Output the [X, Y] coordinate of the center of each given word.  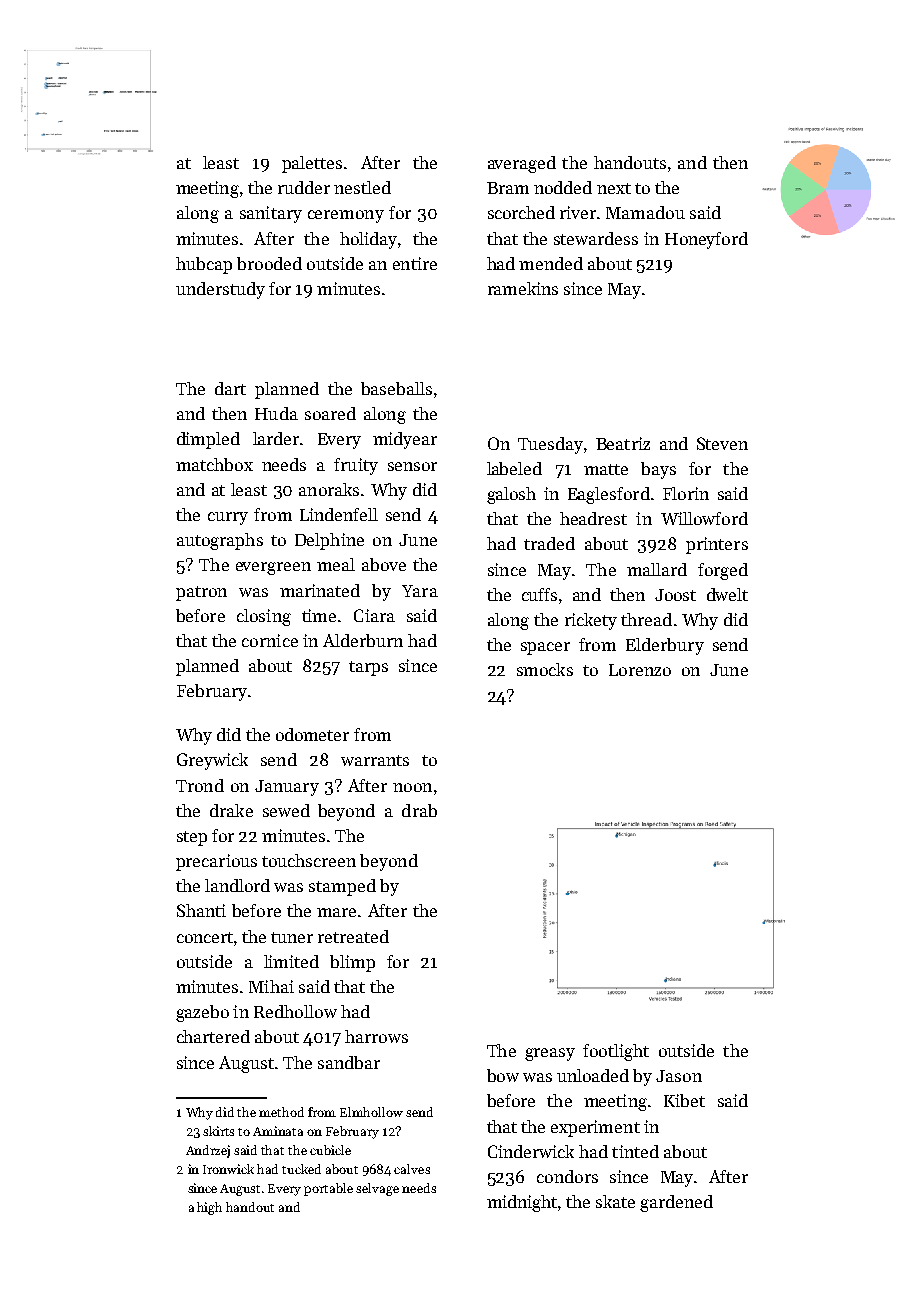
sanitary [271, 214]
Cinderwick [531, 1151]
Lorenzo [640, 670]
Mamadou [645, 212]
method [281, 1112]
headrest [593, 518]
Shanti [201, 910]
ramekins [523, 288]
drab [419, 810]
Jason [679, 1076]
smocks [545, 669]
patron [201, 593]
